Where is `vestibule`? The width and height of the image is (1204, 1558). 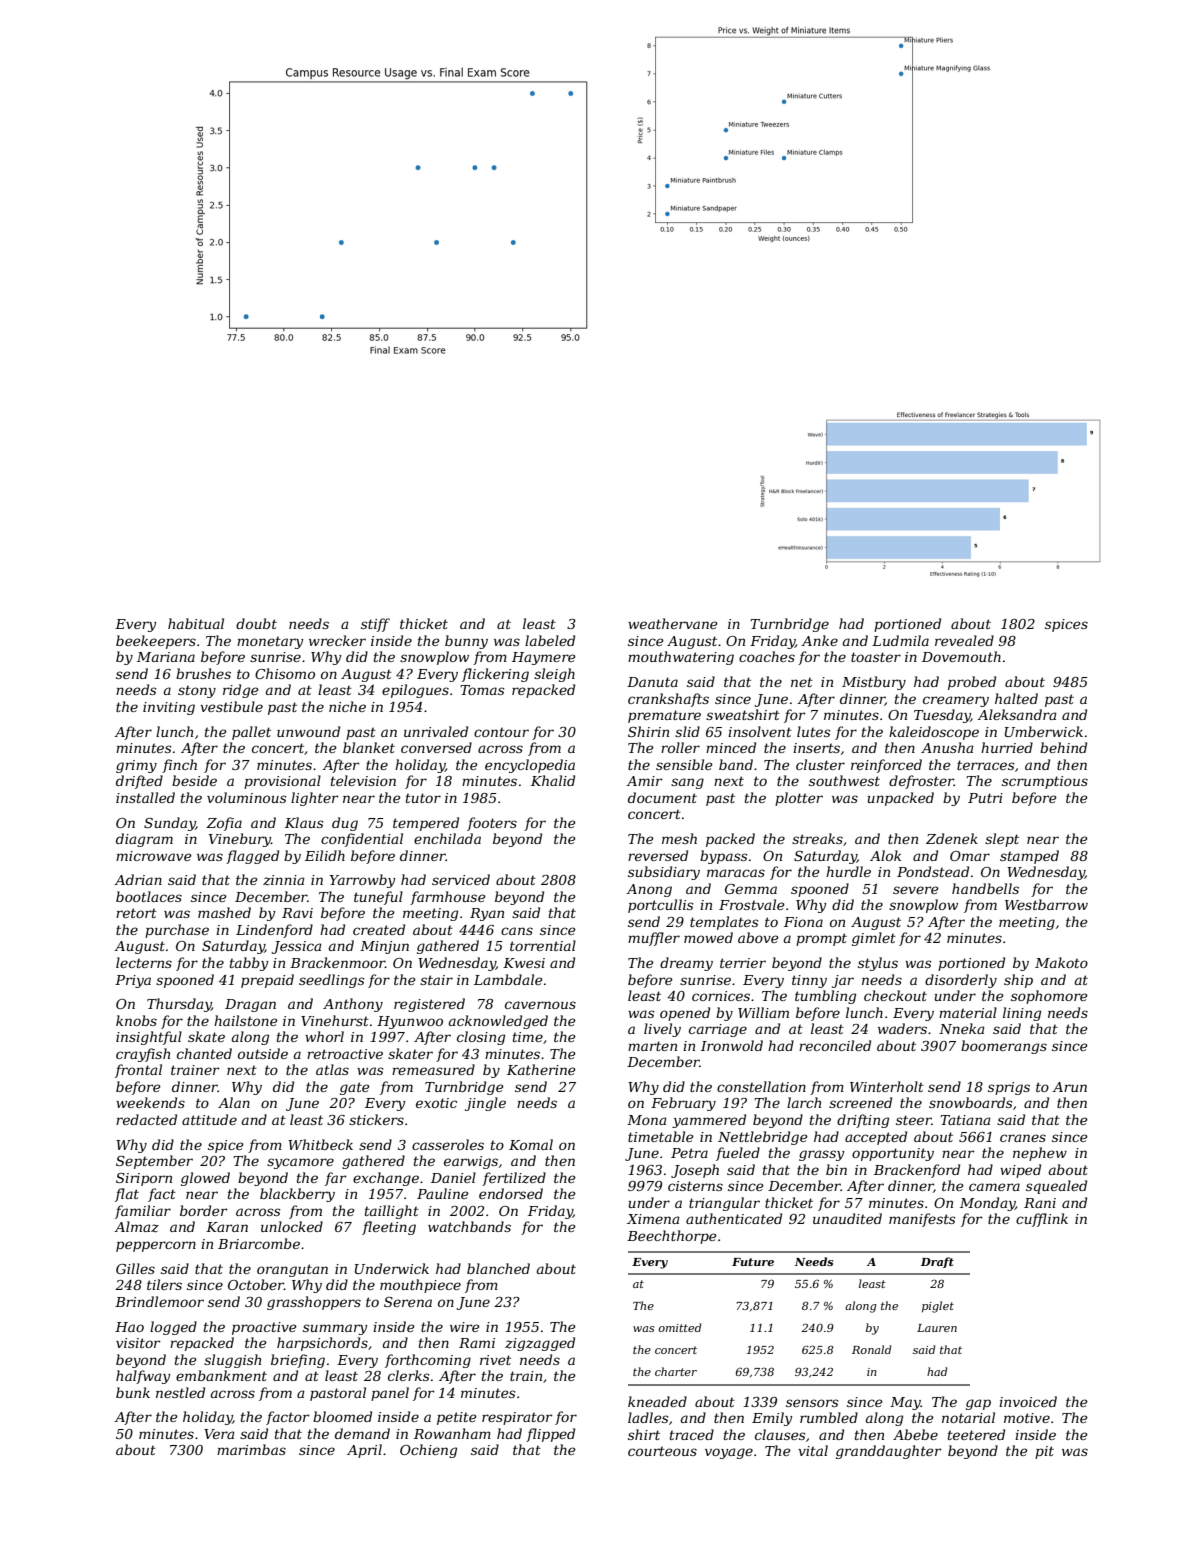 vestibule is located at coordinates (231, 706).
